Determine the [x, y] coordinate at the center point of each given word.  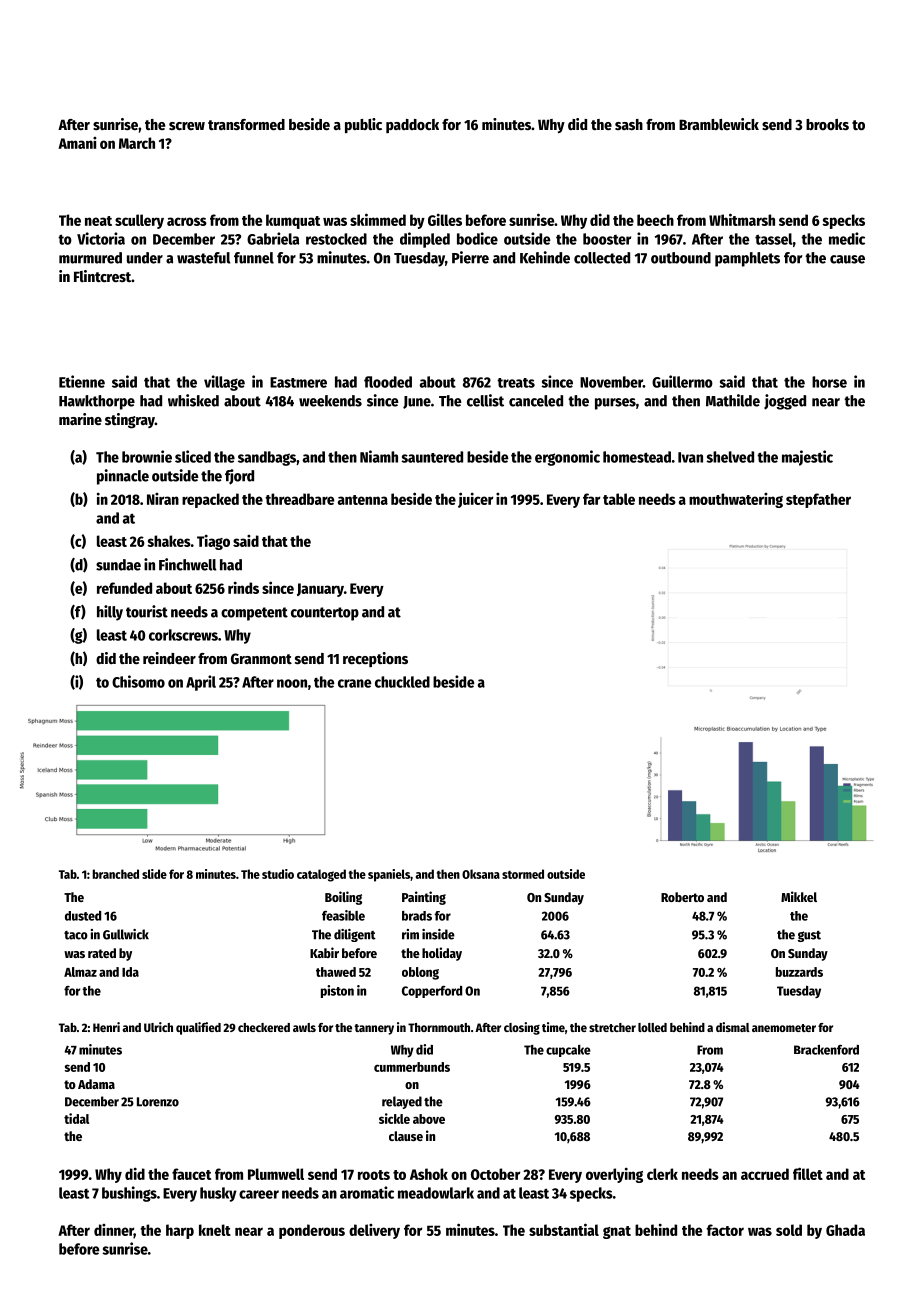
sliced [193, 456]
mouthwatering [736, 500]
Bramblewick [719, 124]
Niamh [379, 456]
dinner [114, 1231]
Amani [77, 143]
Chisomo [138, 681]
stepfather [818, 500]
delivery [374, 1231]
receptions [375, 659]
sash [629, 124]
